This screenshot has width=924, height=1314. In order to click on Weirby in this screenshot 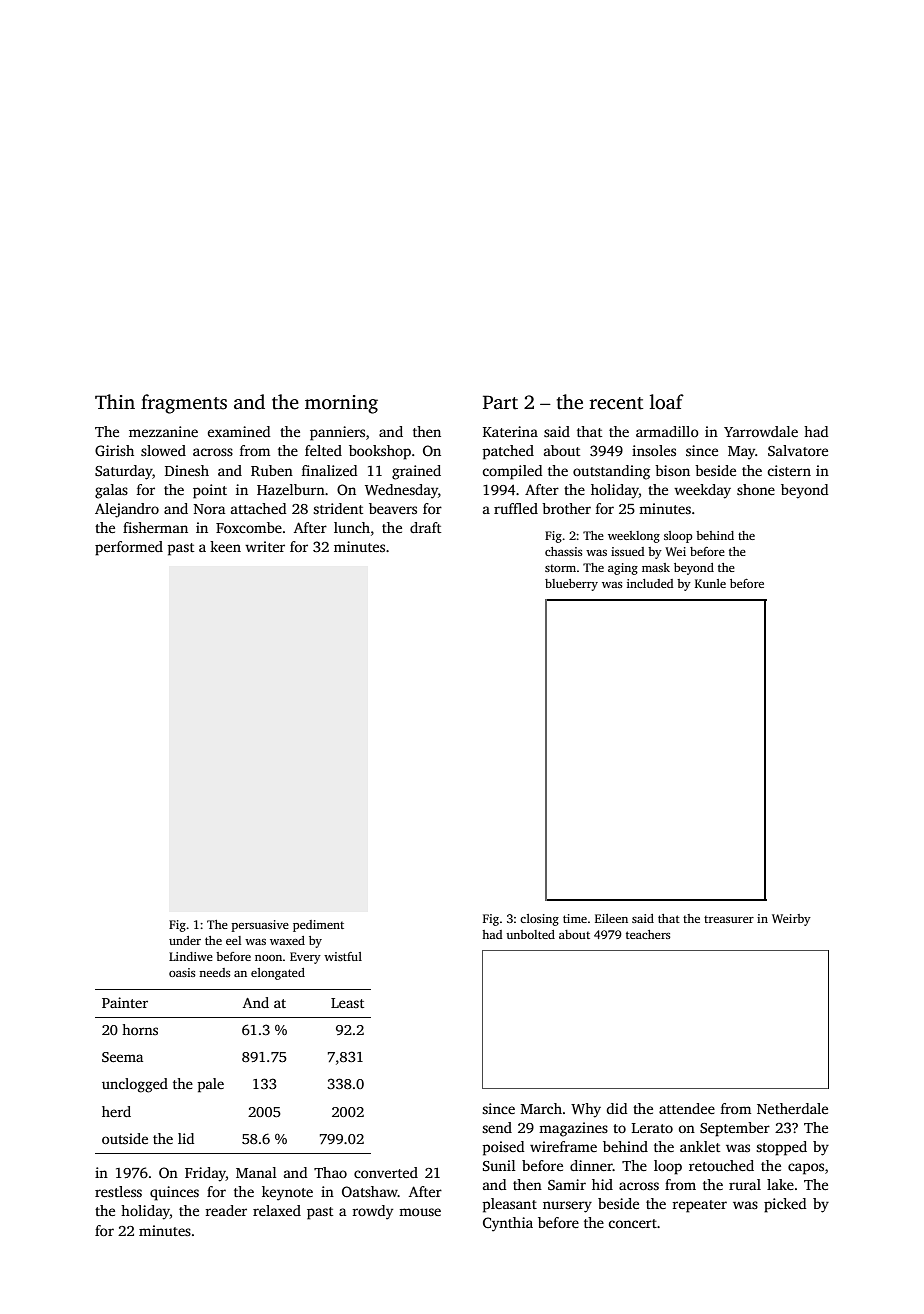, I will do `click(791, 920)`.
